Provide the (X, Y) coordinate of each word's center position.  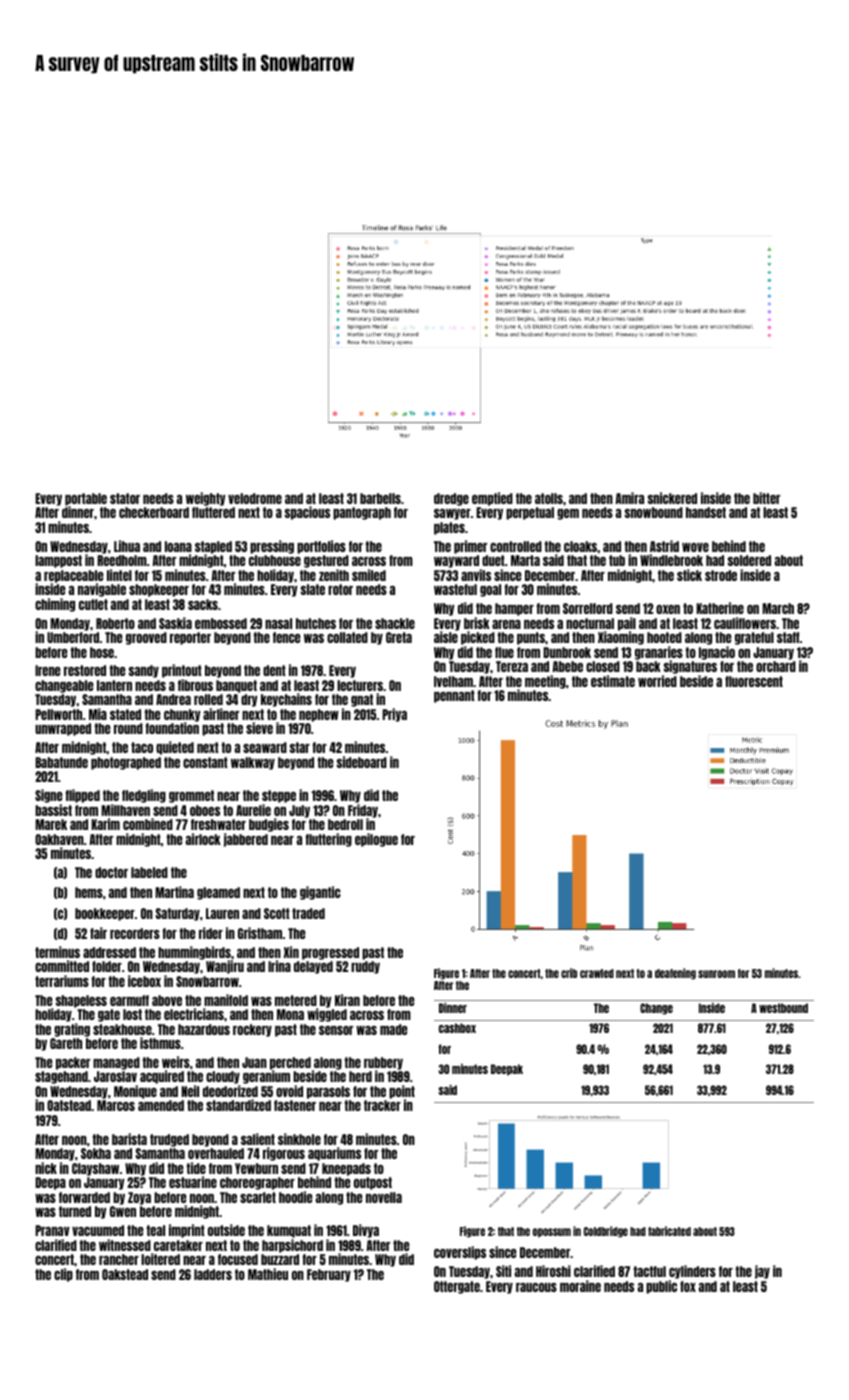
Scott (277, 913)
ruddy (365, 967)
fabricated (669, 1231)
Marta (525, 560)
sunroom (716, 974)
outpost (373, 1183)
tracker (382, 1105)
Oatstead (69, 1105)
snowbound (654, 512)
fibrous (195, 685)
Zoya (139, 1198)
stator (125, 498)
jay (762, 1272)
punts (531, 638)
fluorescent (754, 681)
